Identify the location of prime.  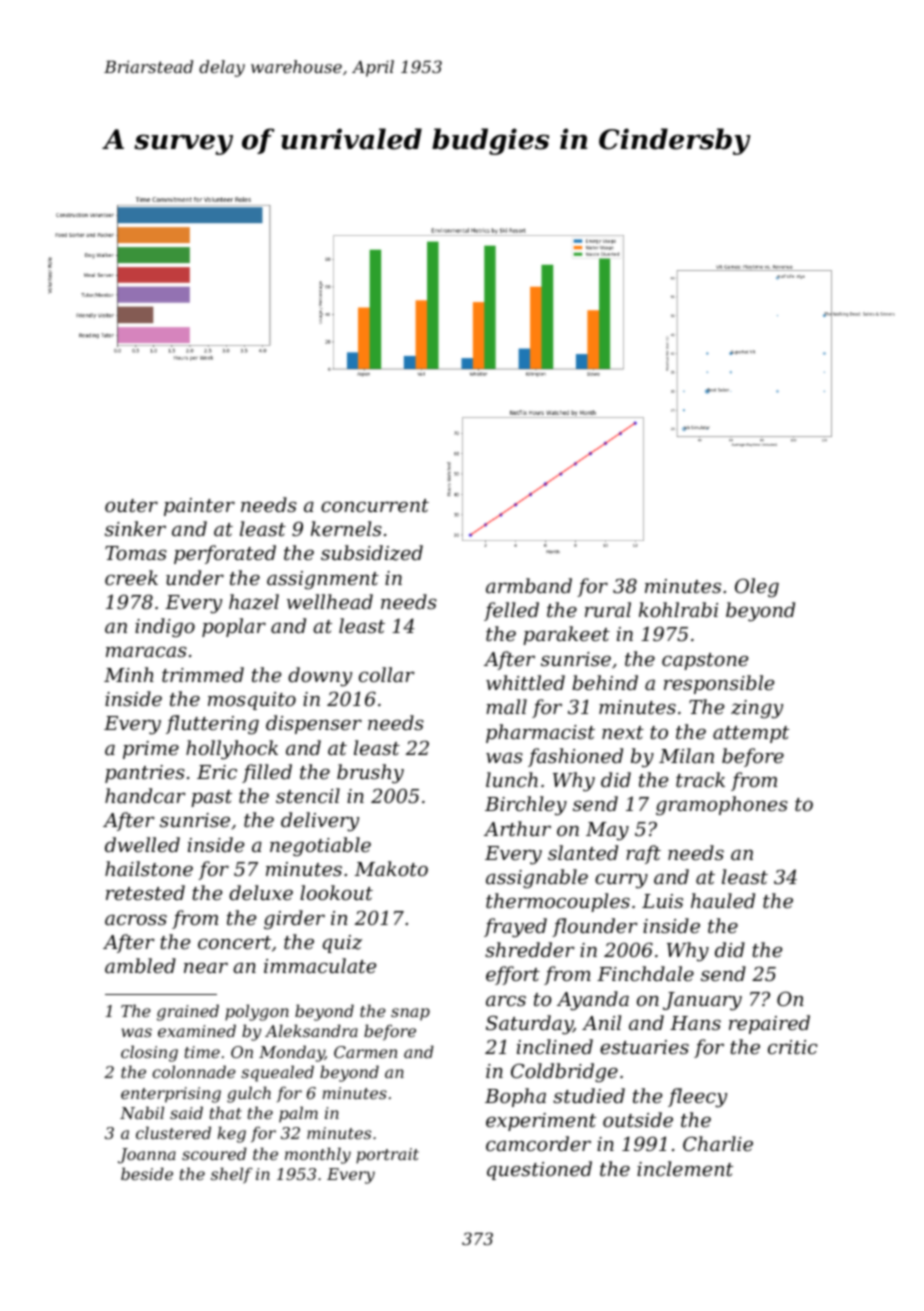
(151, 750).
